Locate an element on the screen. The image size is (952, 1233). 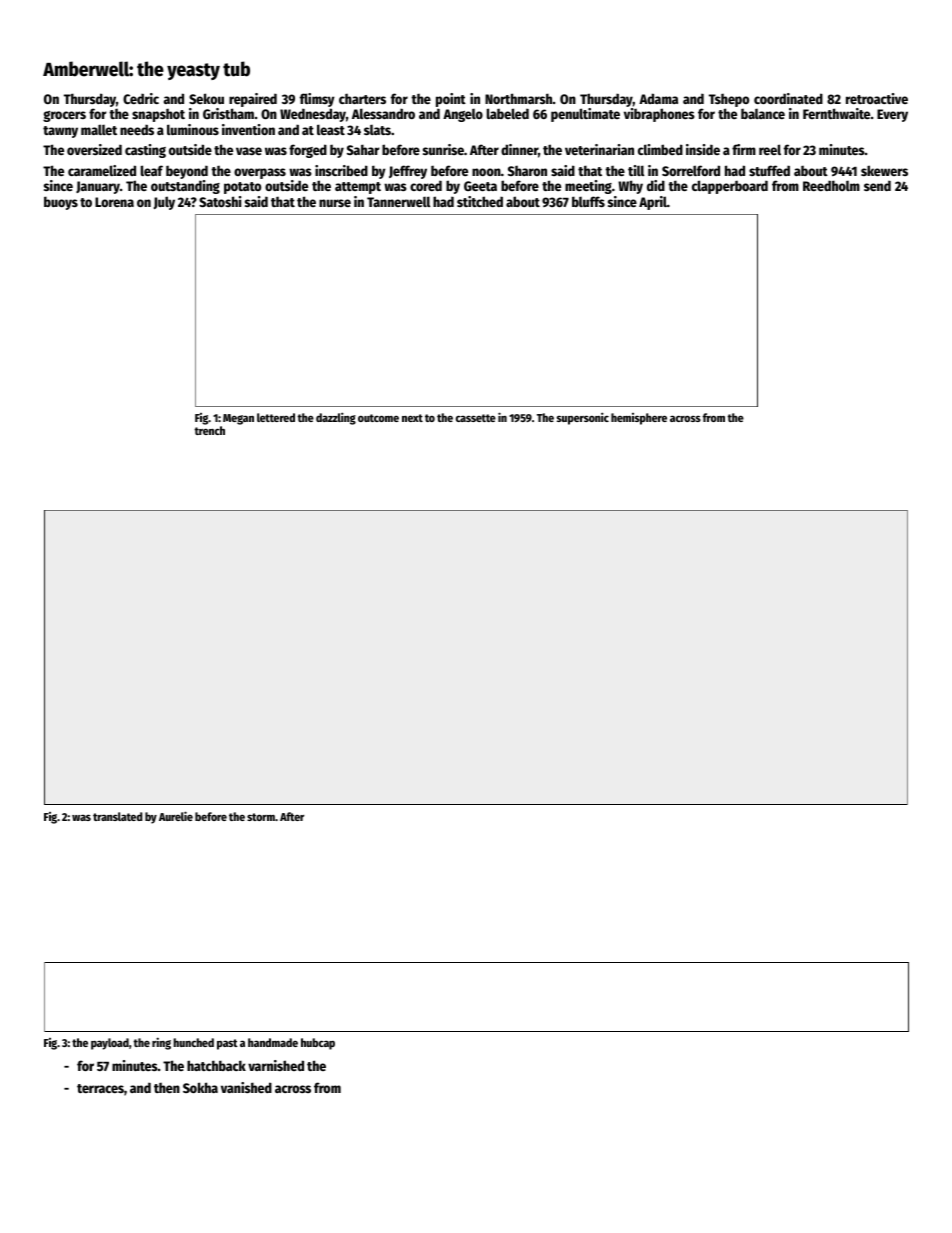
hemisphere is located at coordinates (639, 419).
